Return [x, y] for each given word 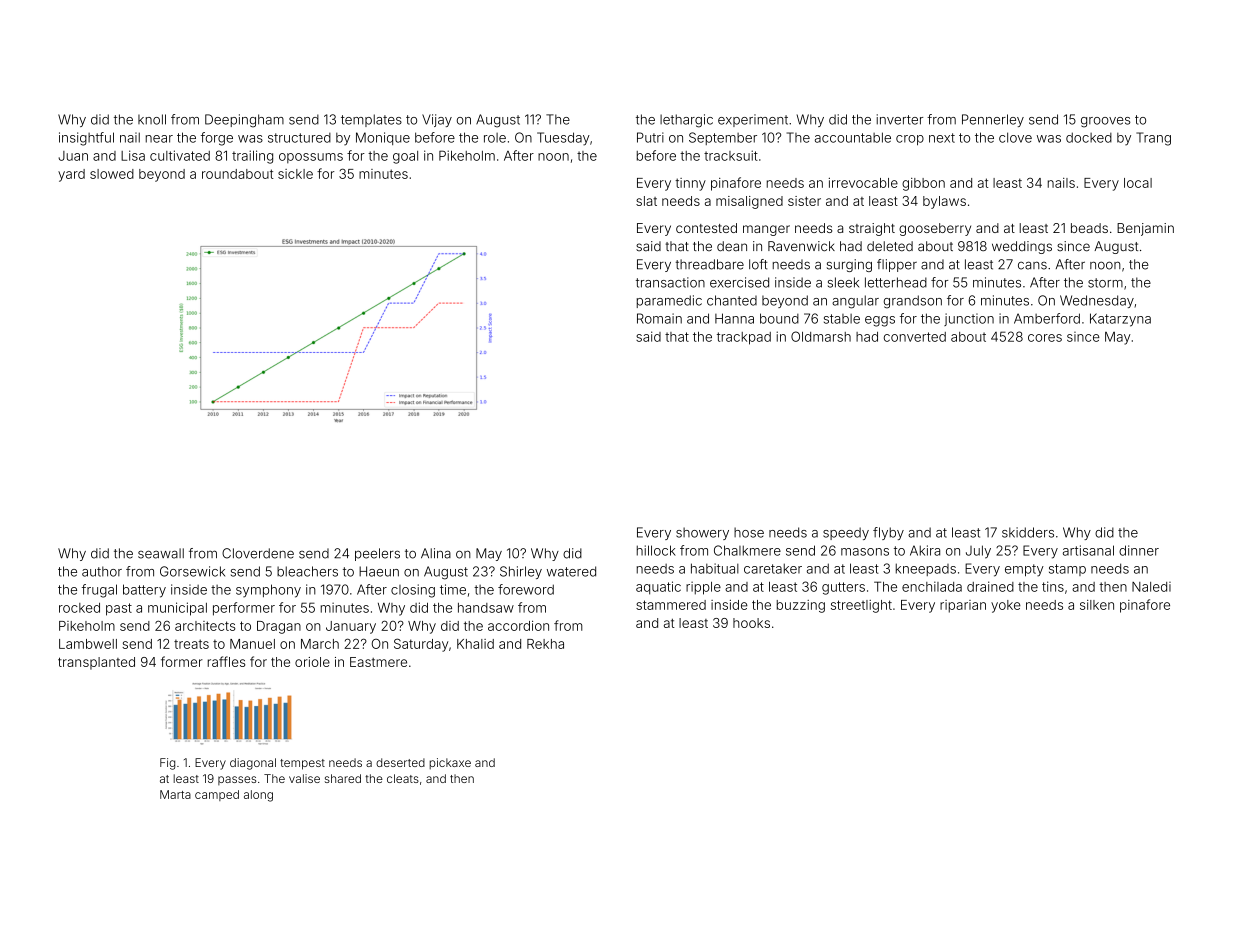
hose [749, 532]
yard [71, 175]
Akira [925, 550]
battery [144, 591]
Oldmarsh [821, 336]
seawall [161, 553]
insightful [86, 139]
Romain [659, 318]
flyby [888, 533]
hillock [656, 550]
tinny [690, 184]
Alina [436, 553]
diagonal [253, 764]
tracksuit [731, 155]
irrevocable [863, 183]
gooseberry [935, 229]
